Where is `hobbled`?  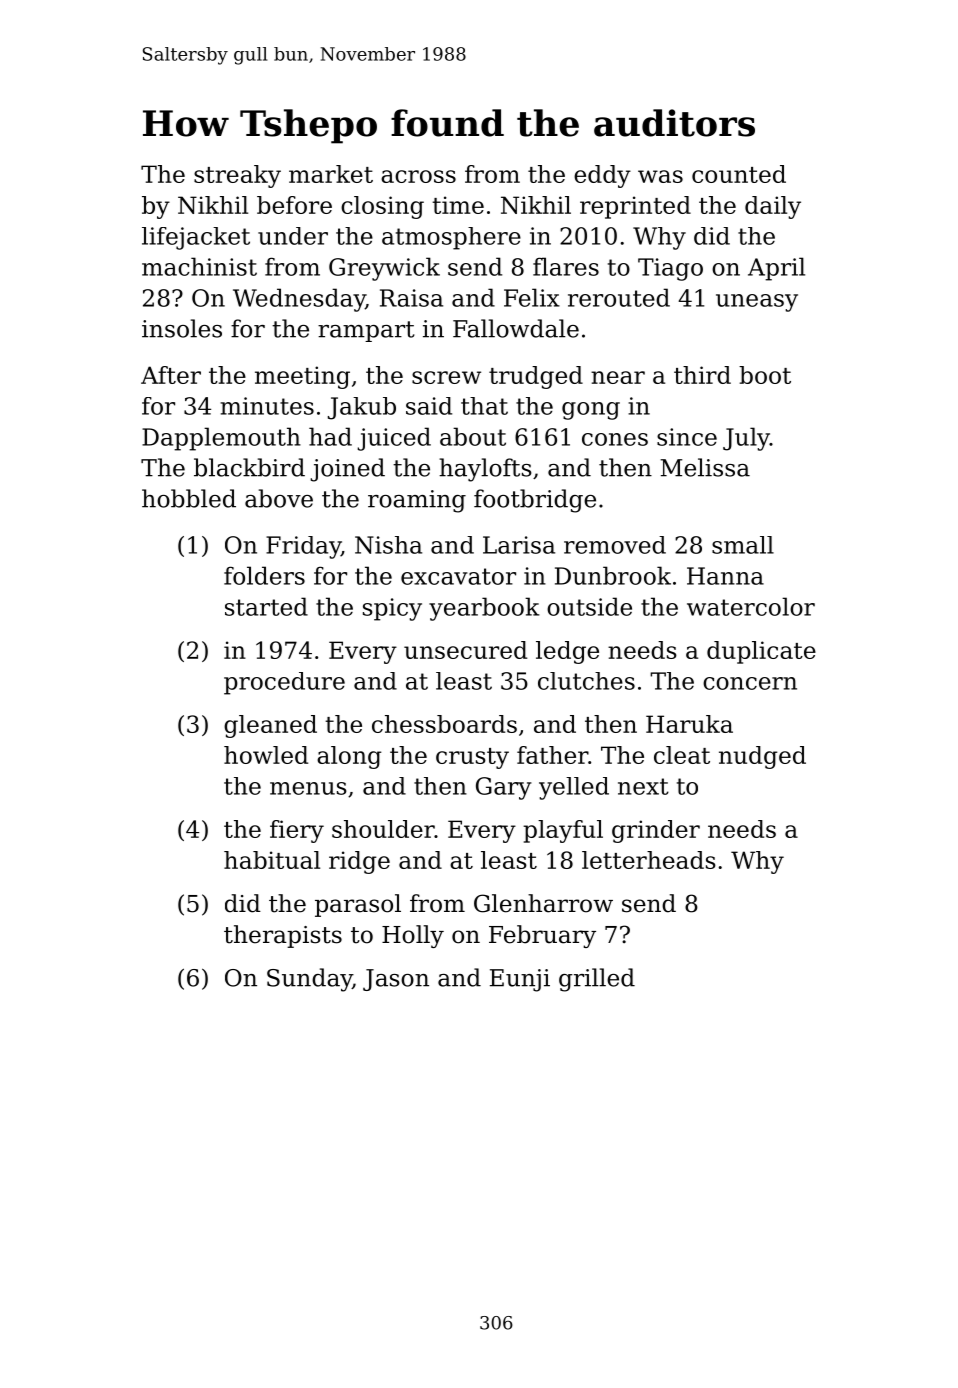
hobbled is located at coordinates (189, 498).
